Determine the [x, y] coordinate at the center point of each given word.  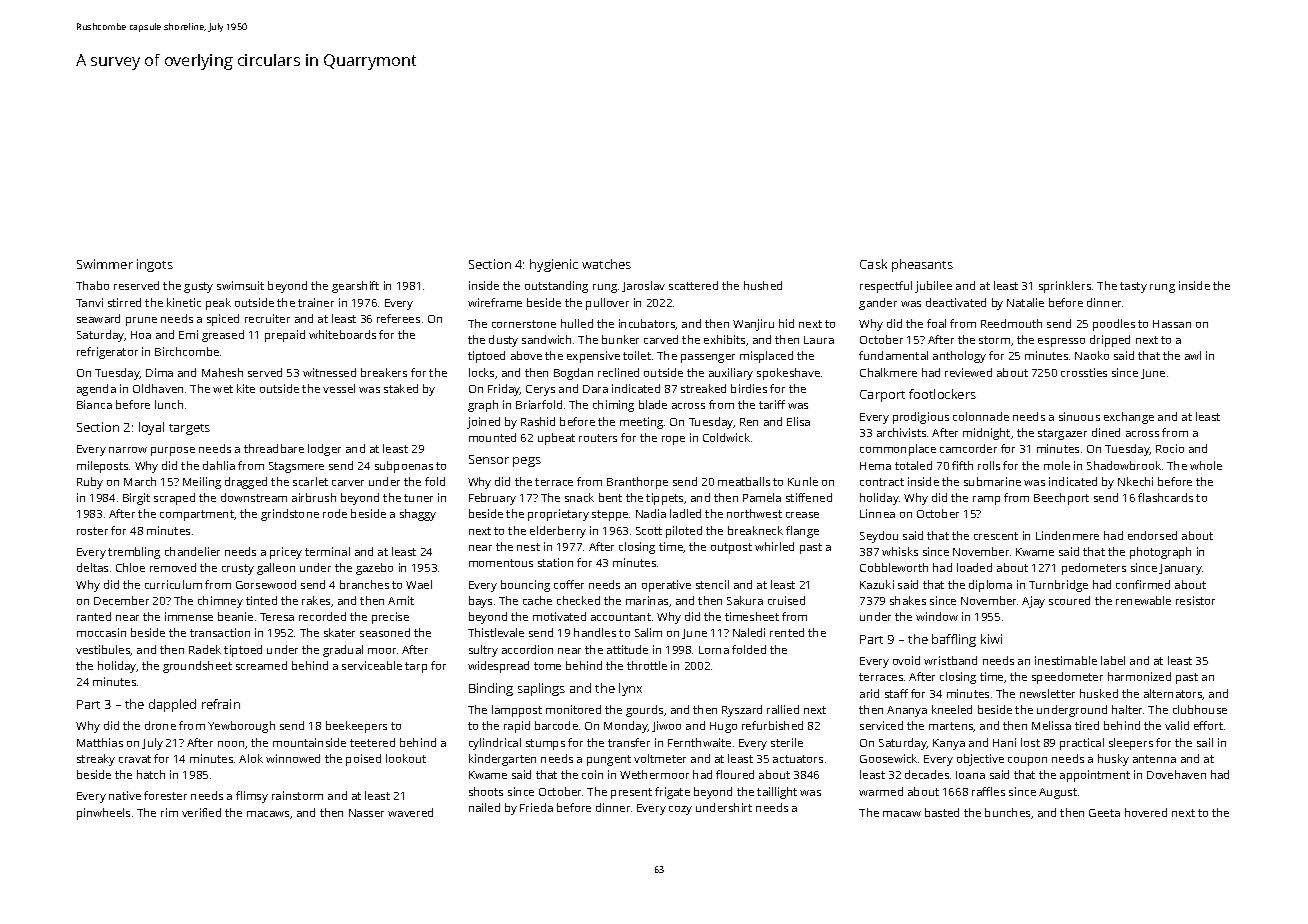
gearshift [355, 287]
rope [673, 440]
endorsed [1152, 535]
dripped [1110, 341]
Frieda [536, 807]
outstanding [556, 287]
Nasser [366, 813]
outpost [731, 548]
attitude [627, 649]
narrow [128, 450]
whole [1206, 465]
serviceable [372, 665]
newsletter [1047, 693]
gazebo [374, 569]
